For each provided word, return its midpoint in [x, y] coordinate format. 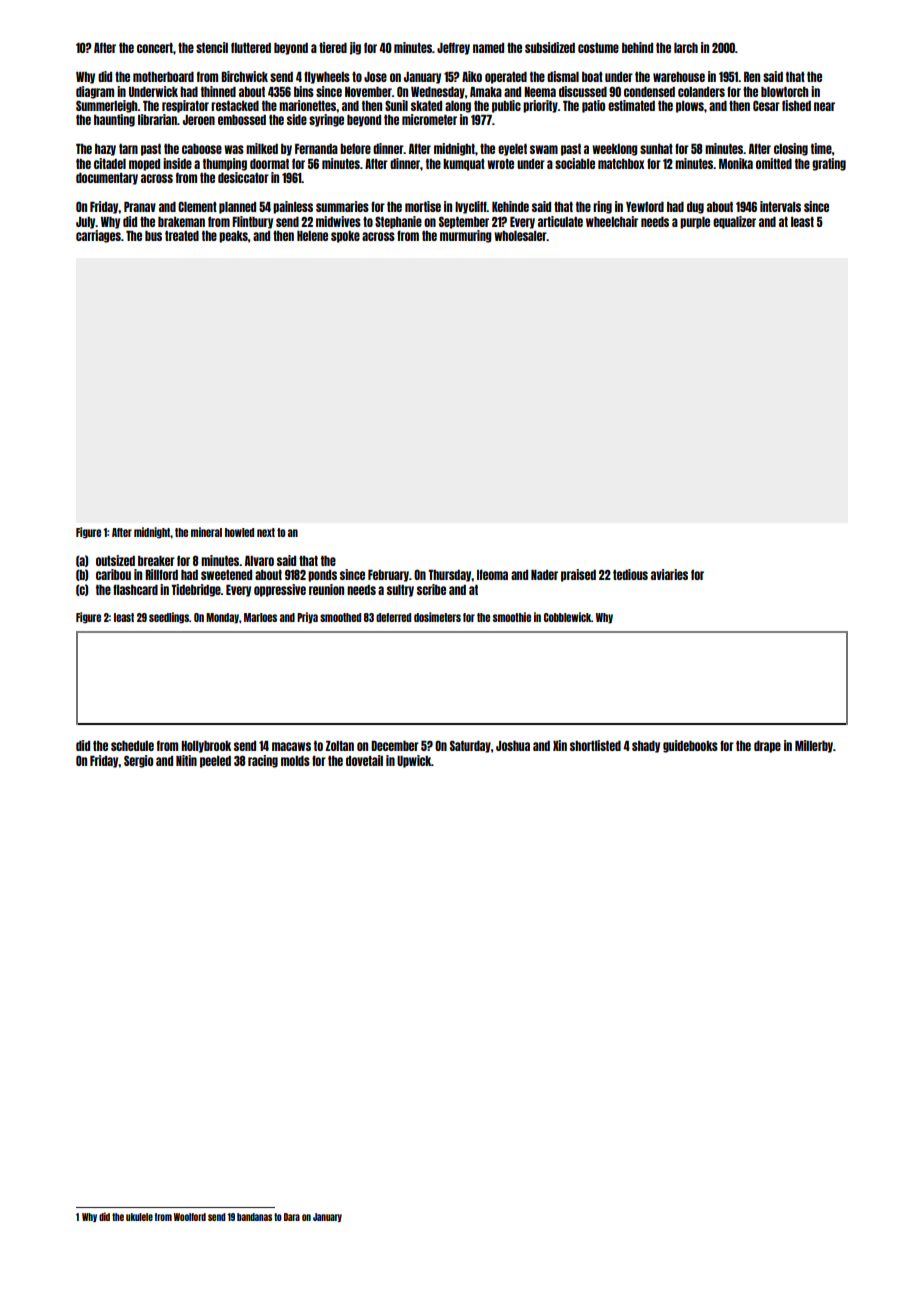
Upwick [414, 761]
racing [263, 761]
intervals [780, 206]
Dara [292, 1217]
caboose [202, 149]
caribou [113, 574]
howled [239, 532]
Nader [544, 575]
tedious [630, 574]
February [388, 576]
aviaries [669, 574]
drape [767, 747]
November [368, 92]
